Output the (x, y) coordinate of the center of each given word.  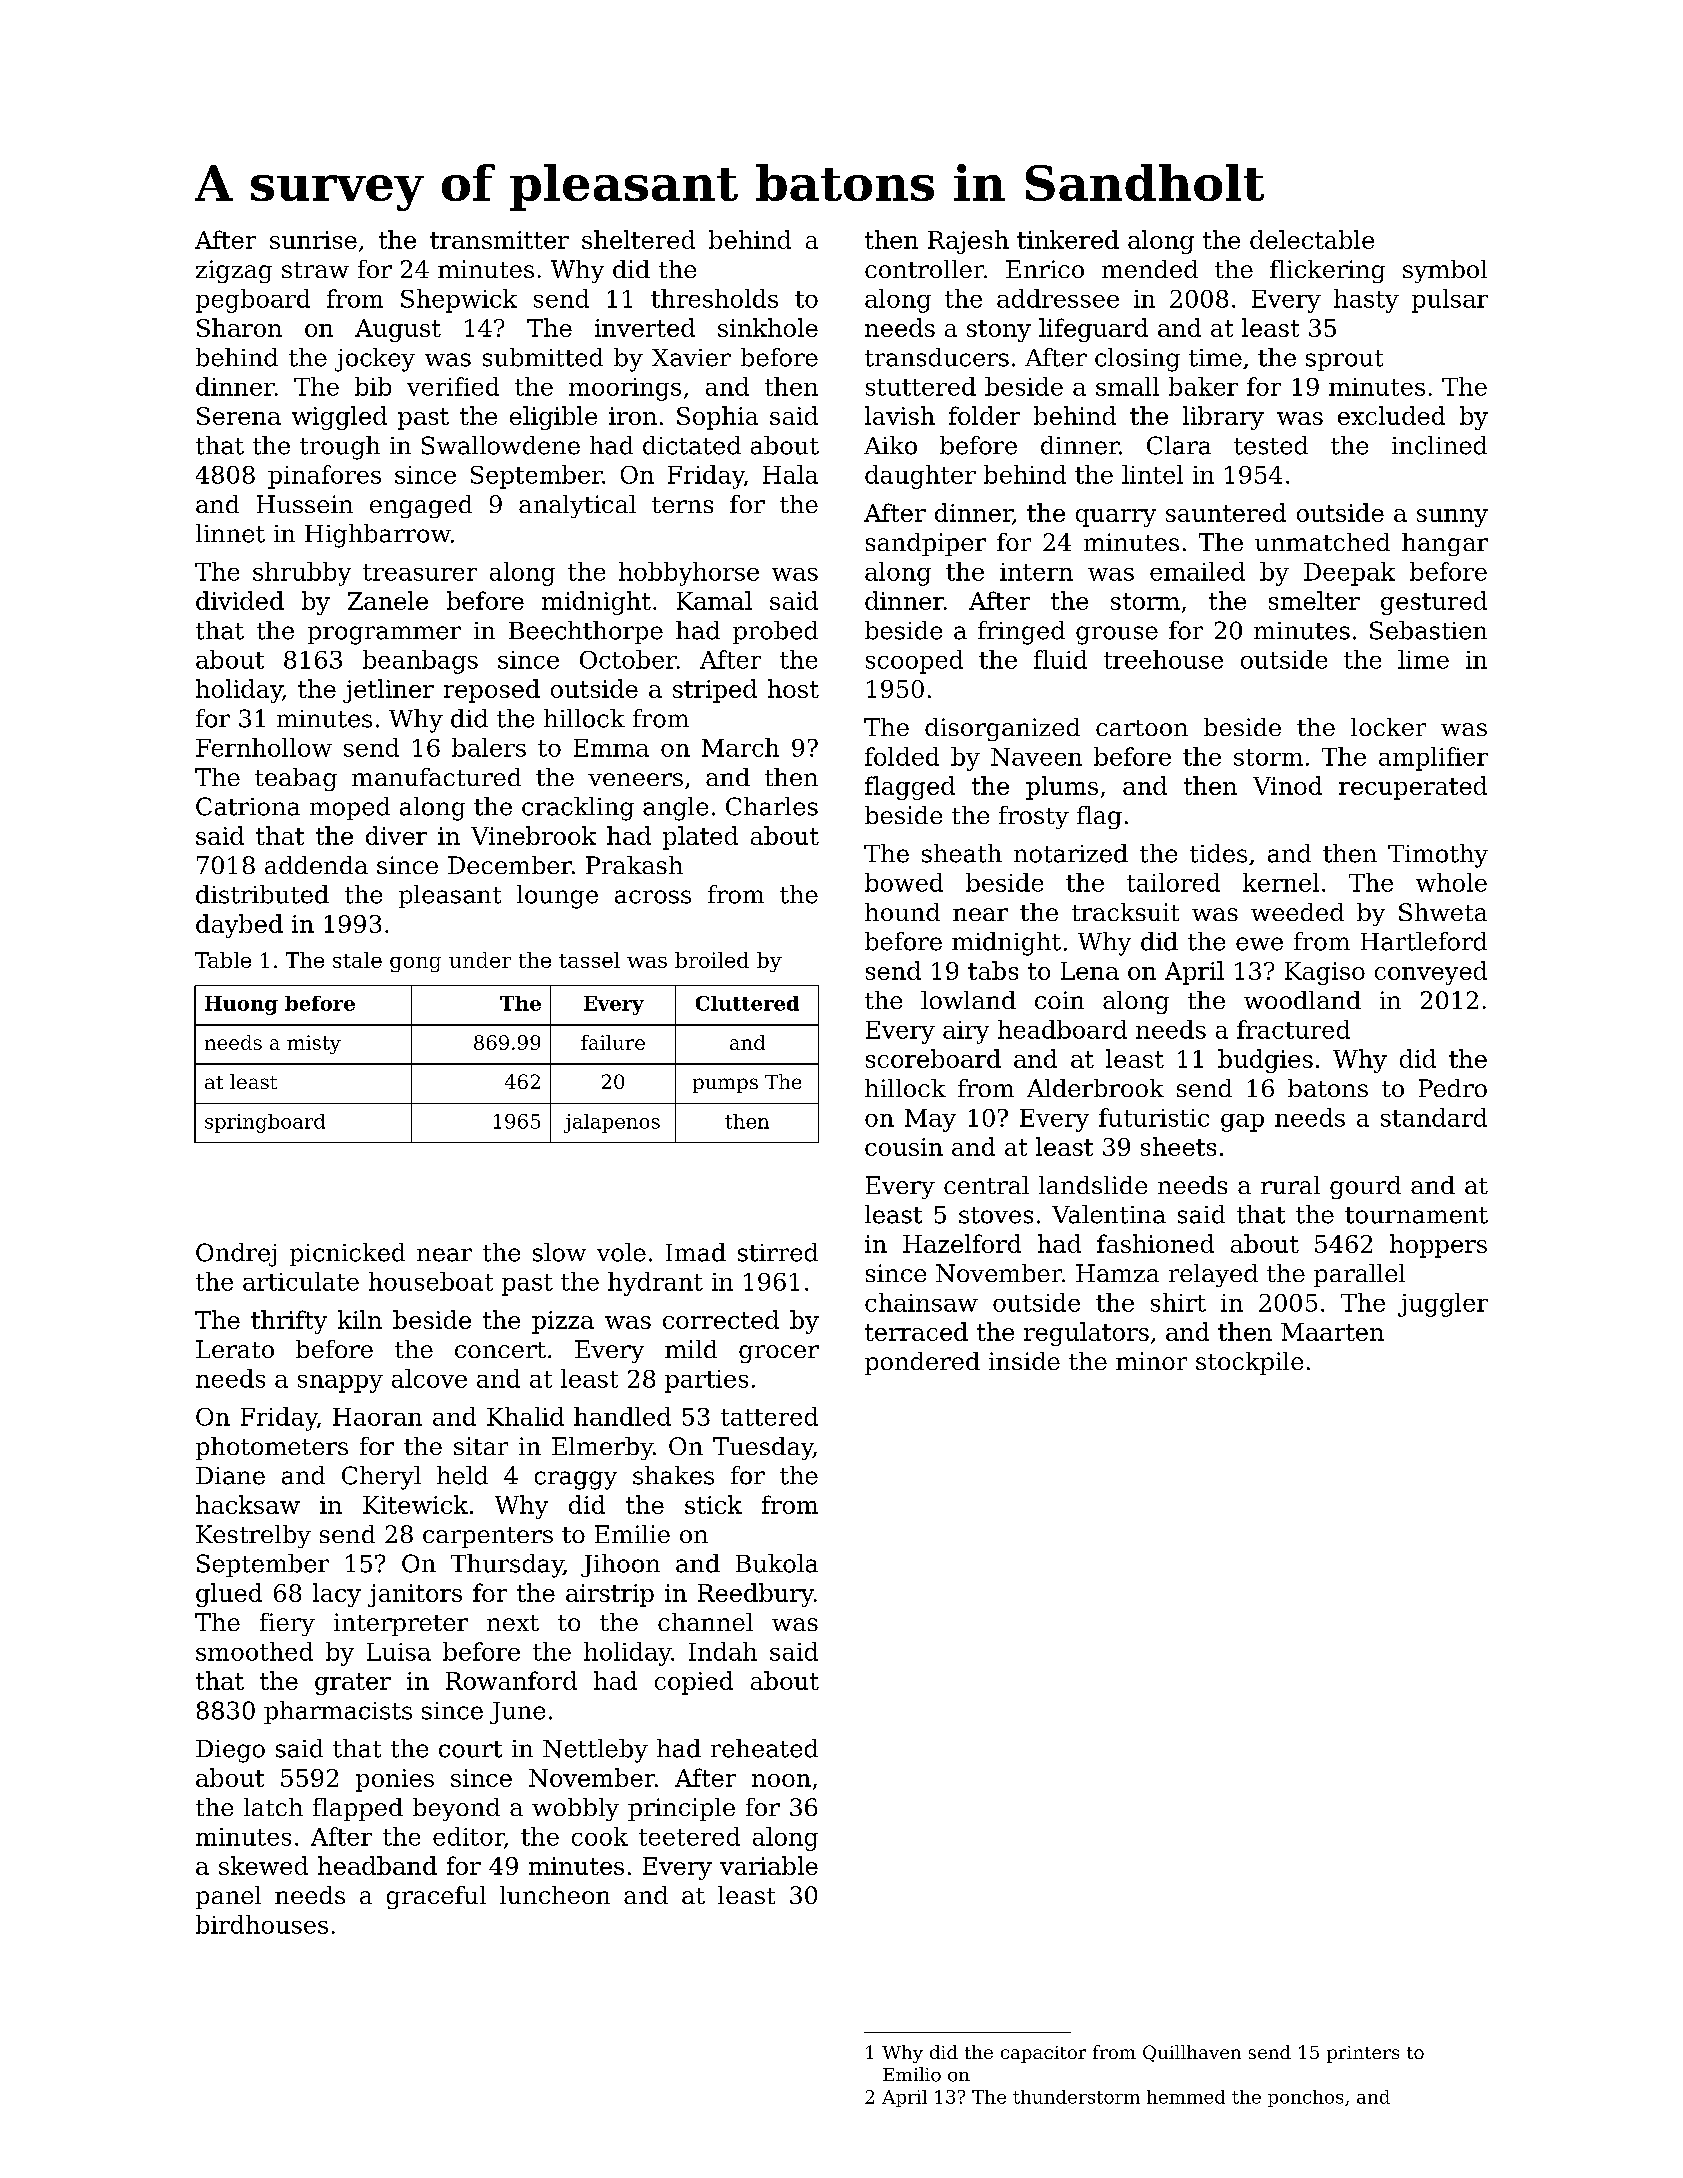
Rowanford (511, 1680)
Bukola (777, 1563)
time (1215, 358)
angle (675, 809)
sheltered (638, 239)
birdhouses (262, 1924)
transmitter (499, 240)
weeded (1297, 912)
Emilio (912, 2074)
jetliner (388, 691)
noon (781, 1780)
